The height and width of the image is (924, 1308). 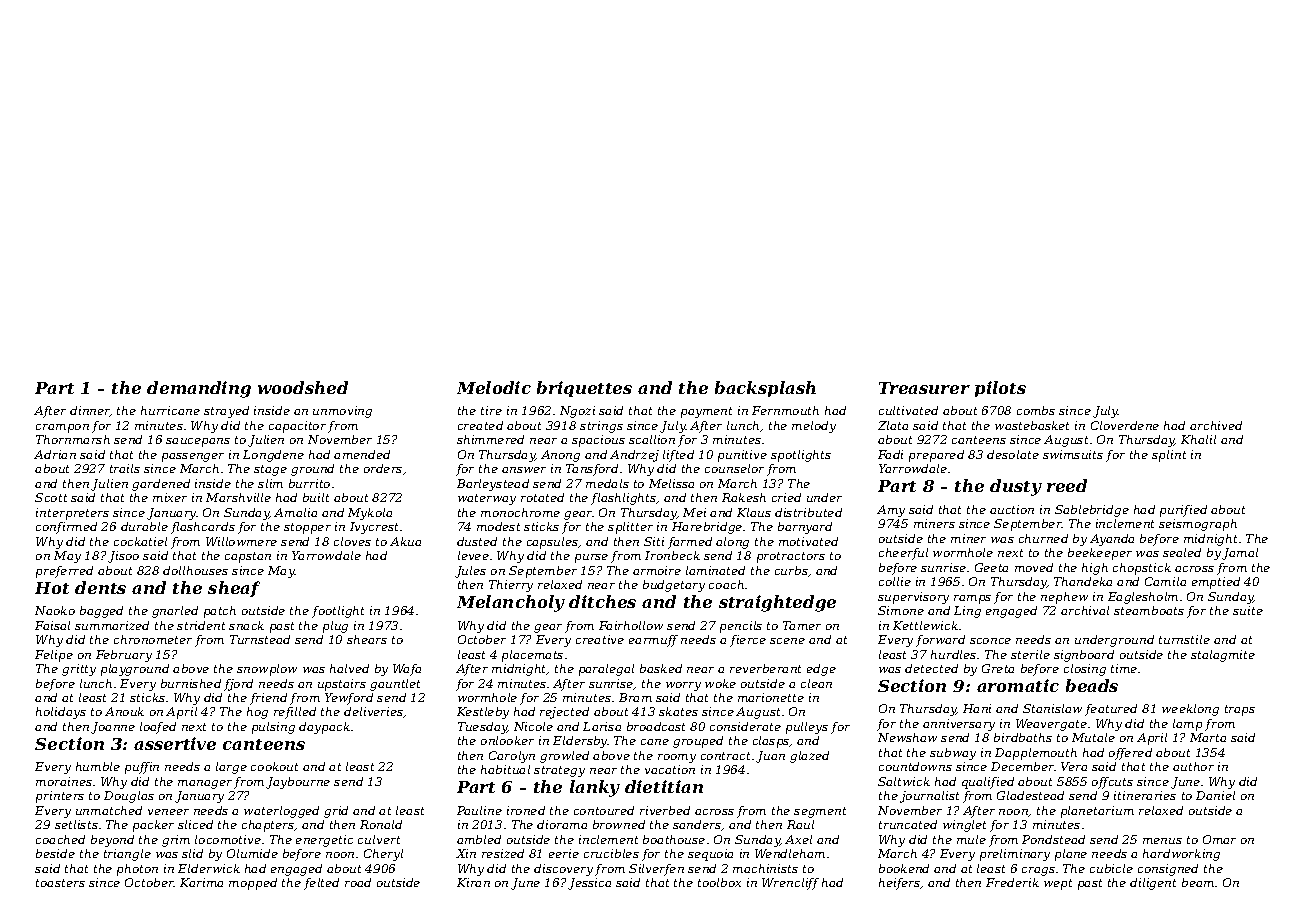 What do you see at coordinates (1183, 511) in the image?
I see `purified` at bounding box center [1183, 511].
